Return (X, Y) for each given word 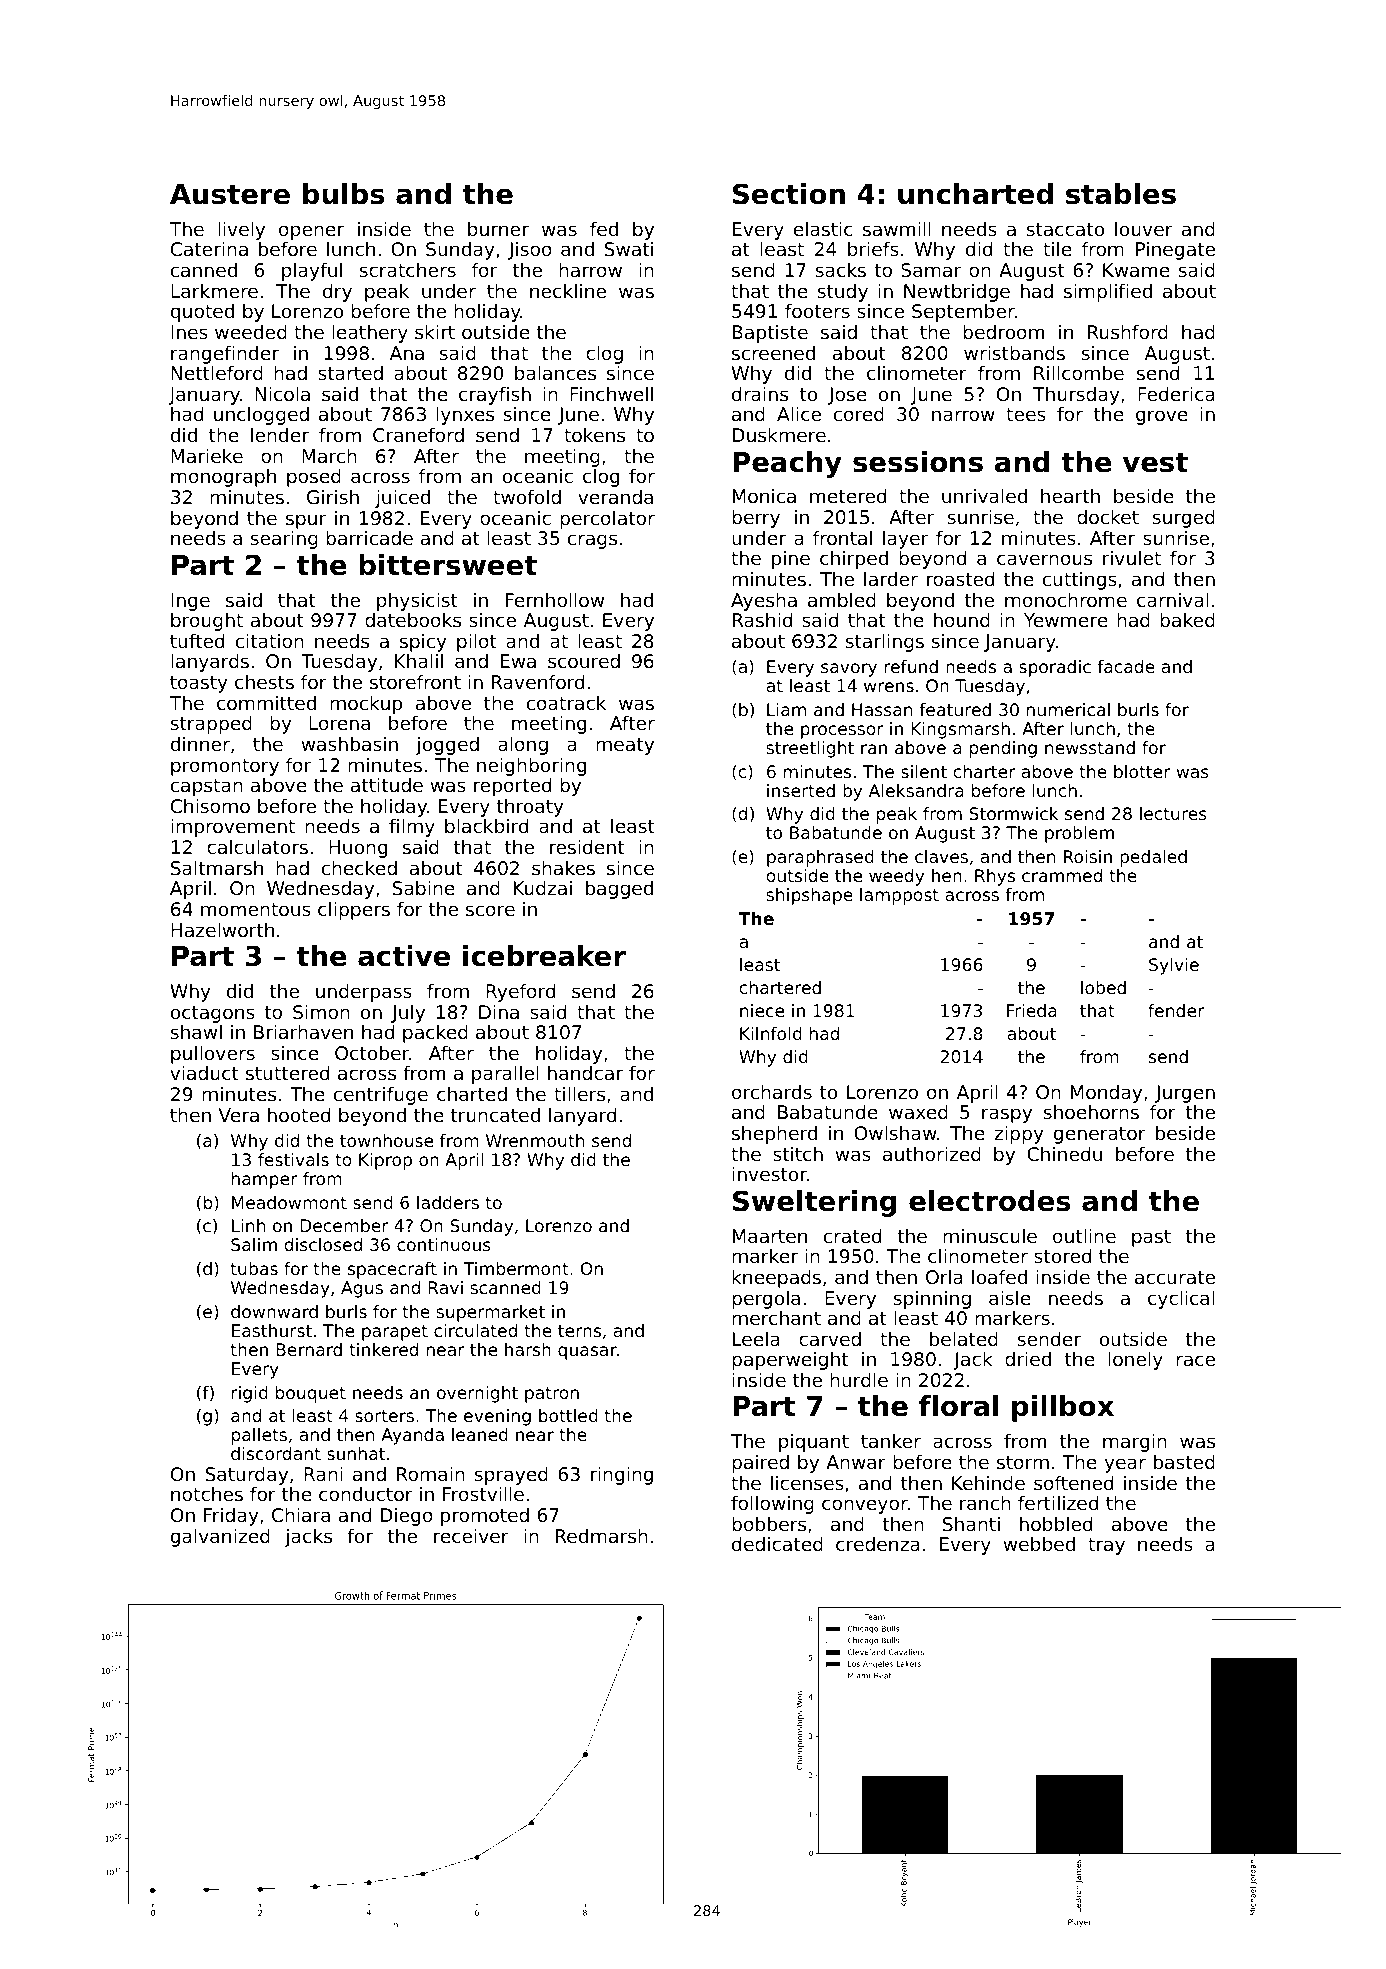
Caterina (209, 248)
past (1151, 1238)
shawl (196, 1032)
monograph (223, 477)
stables (1121, 194)
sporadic (1055, 668)
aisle (1010, 1297)
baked (1187, 619)
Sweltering (814, 1203)
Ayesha (764, 601)
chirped (854, 560)
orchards (772, 1091)
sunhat (356, 1453)
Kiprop (385, 1161)
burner (498, 229)
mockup (366, 704)
